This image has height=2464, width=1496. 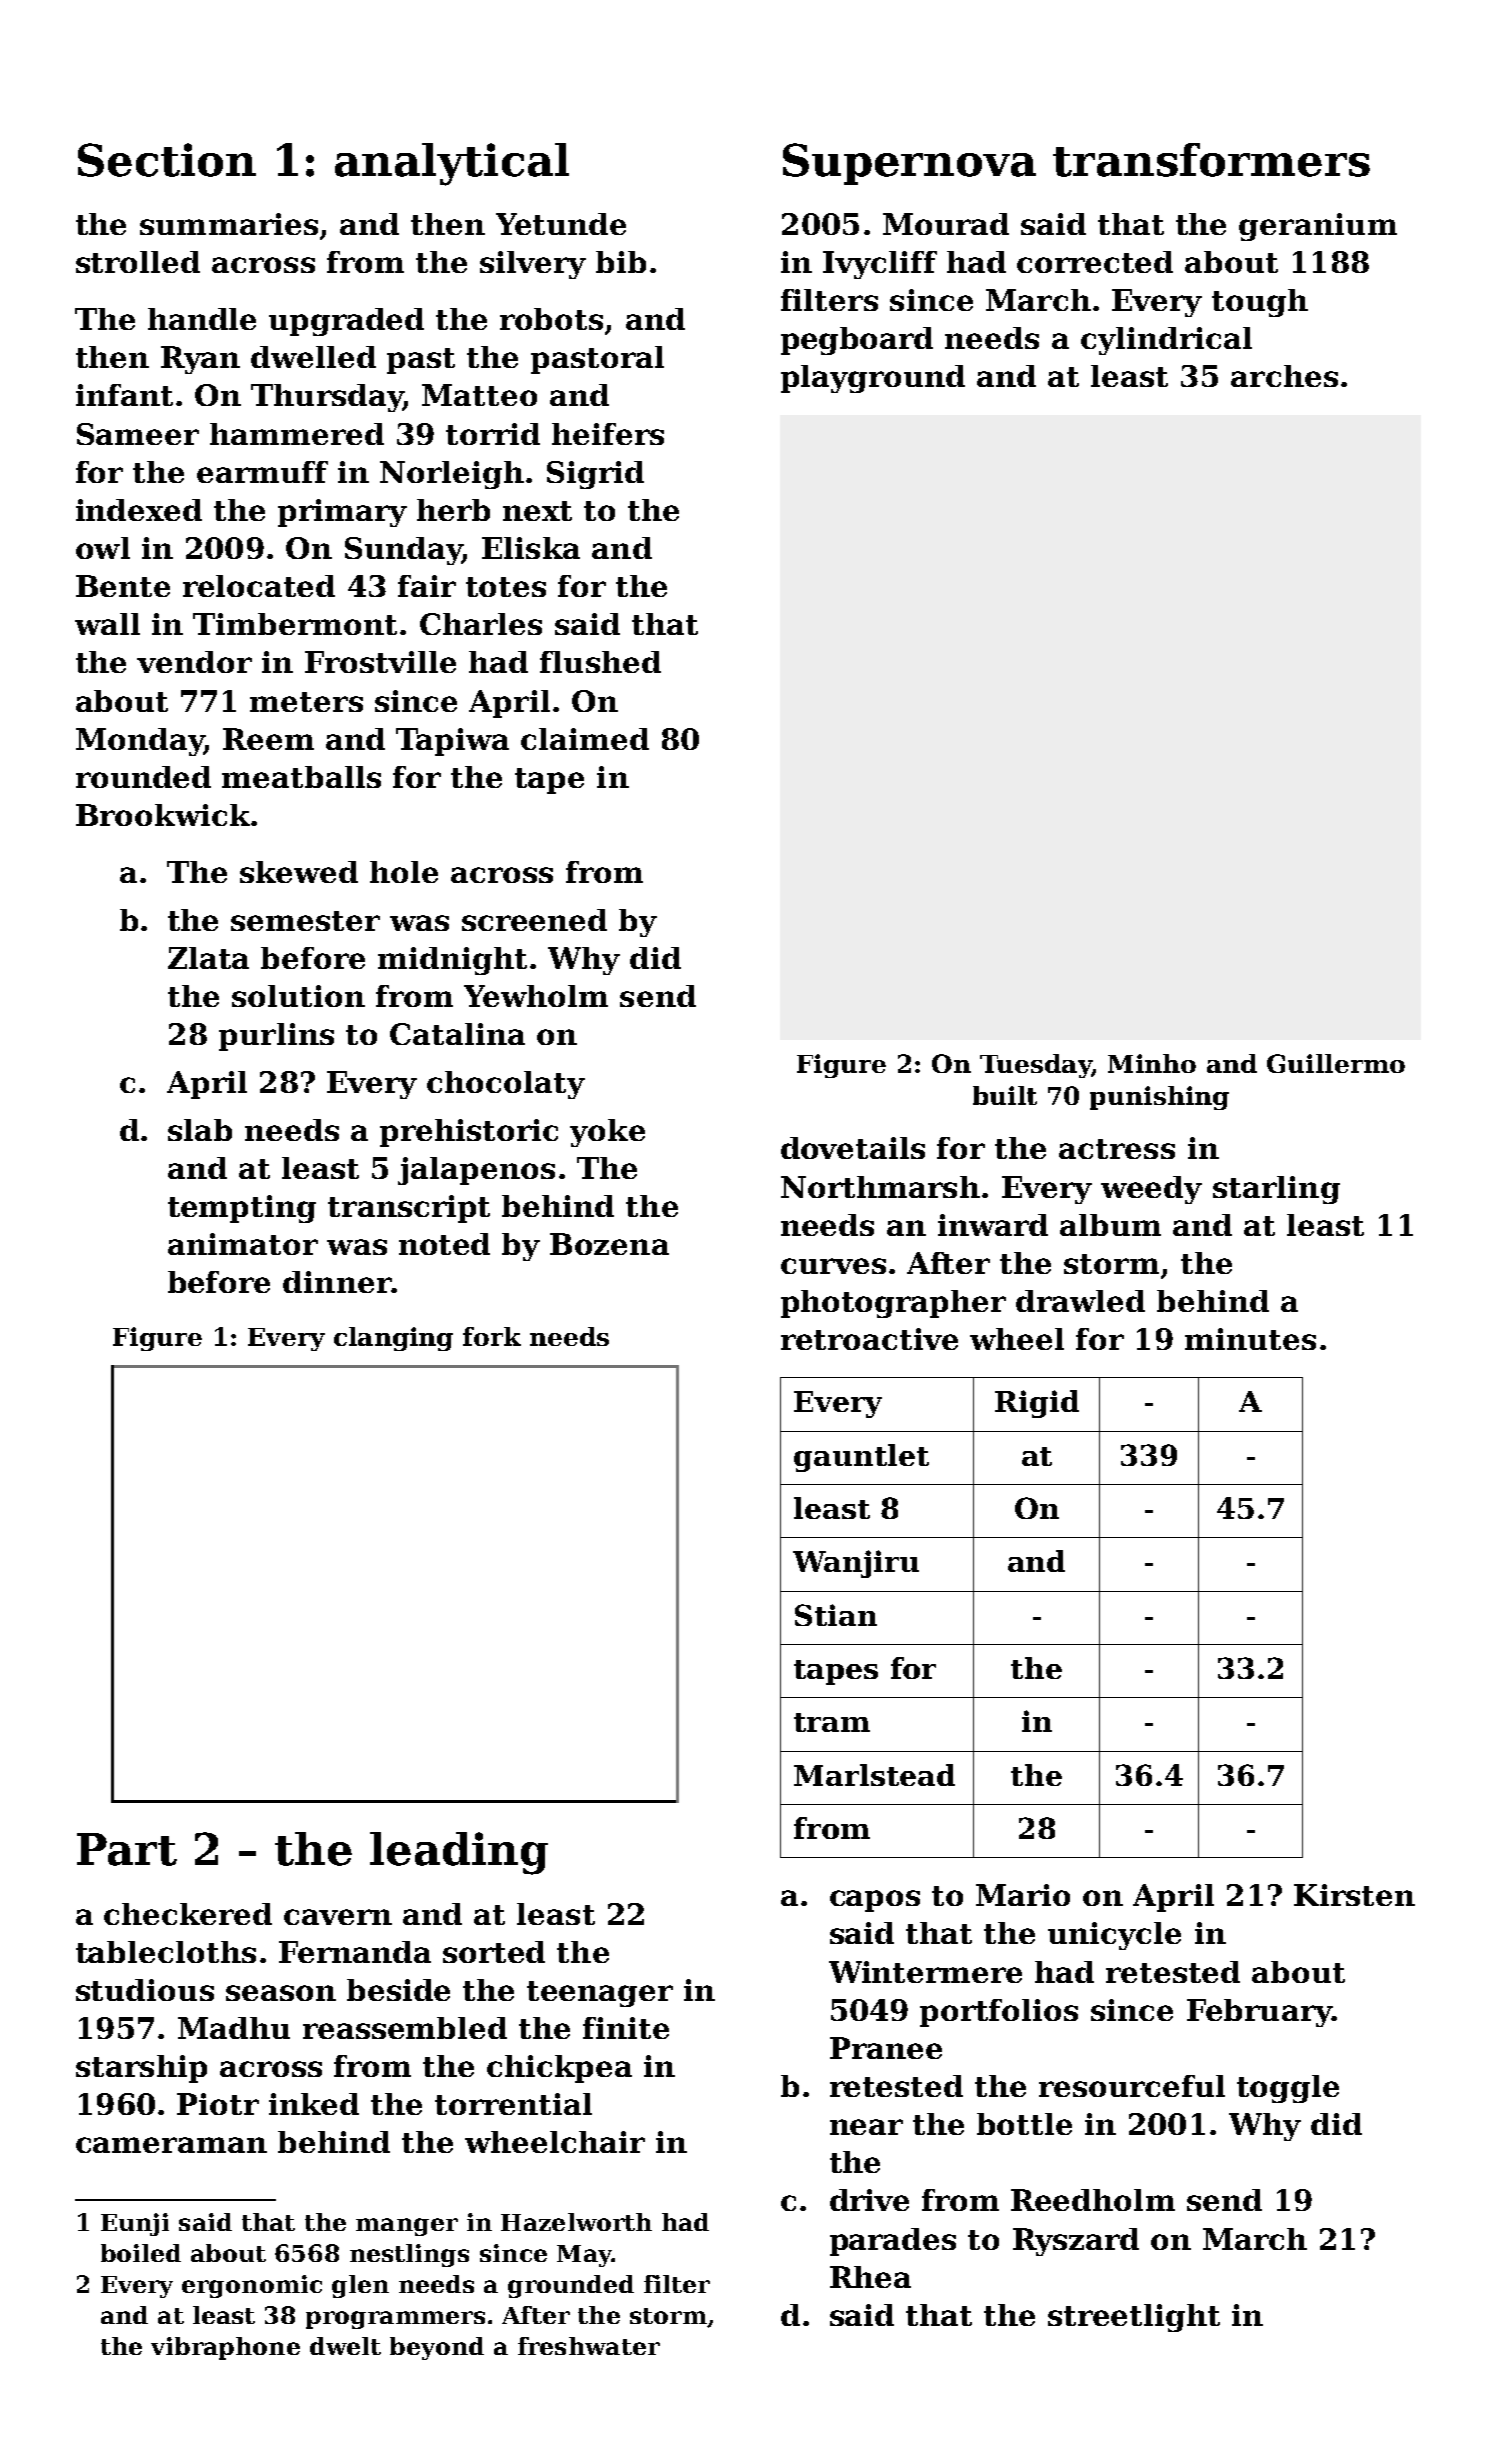 What do you see at coordinates (866, 2127) in the image?
I see `near` at bounding box center [866, 2127].
